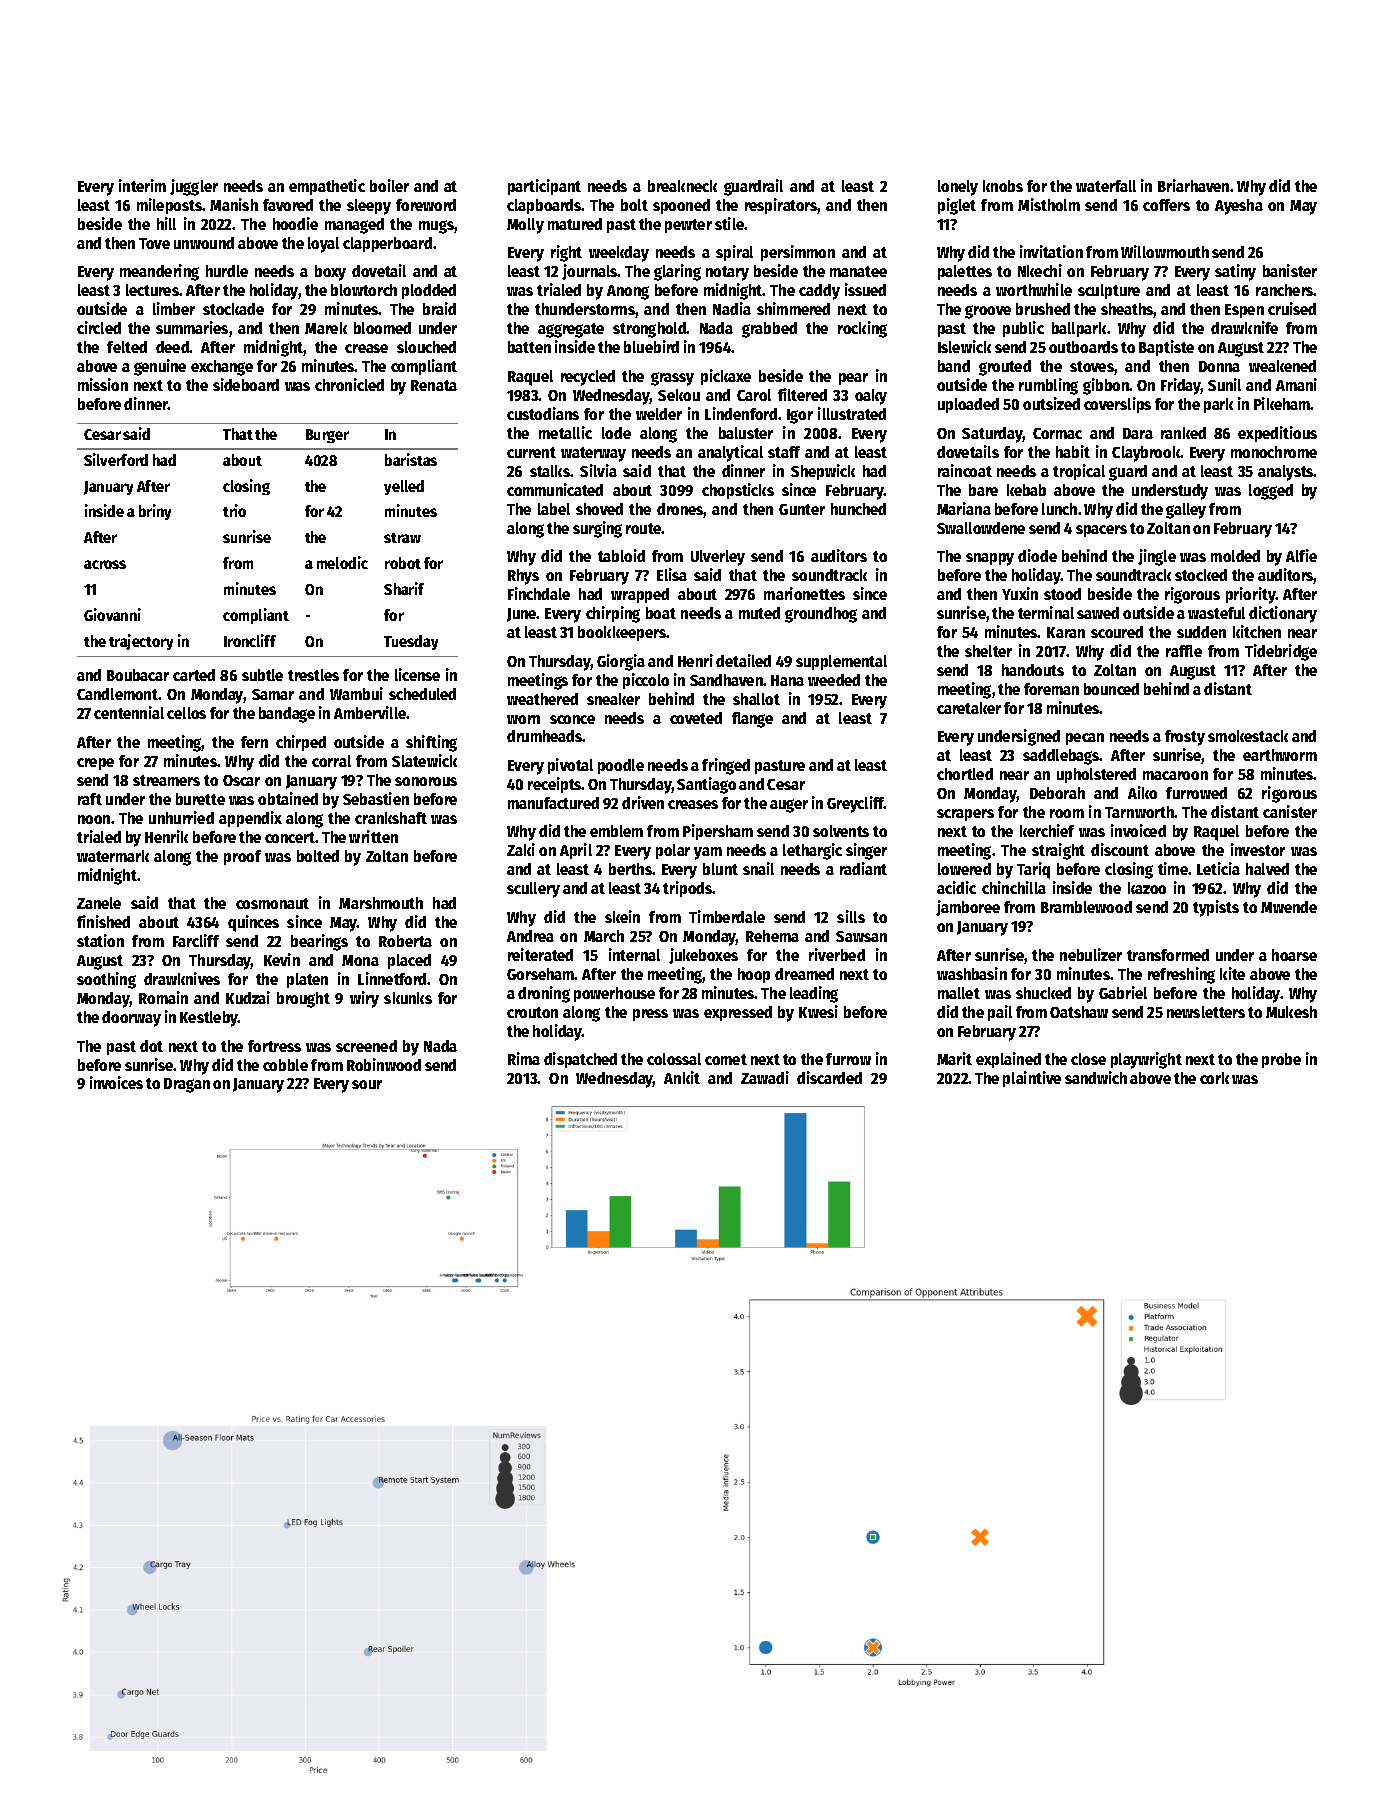 The width and height of the screenshot is (1395, 1806). Describe the element at coordinates (116, 1082) in the screenshot. I see `invoices` at that location.
